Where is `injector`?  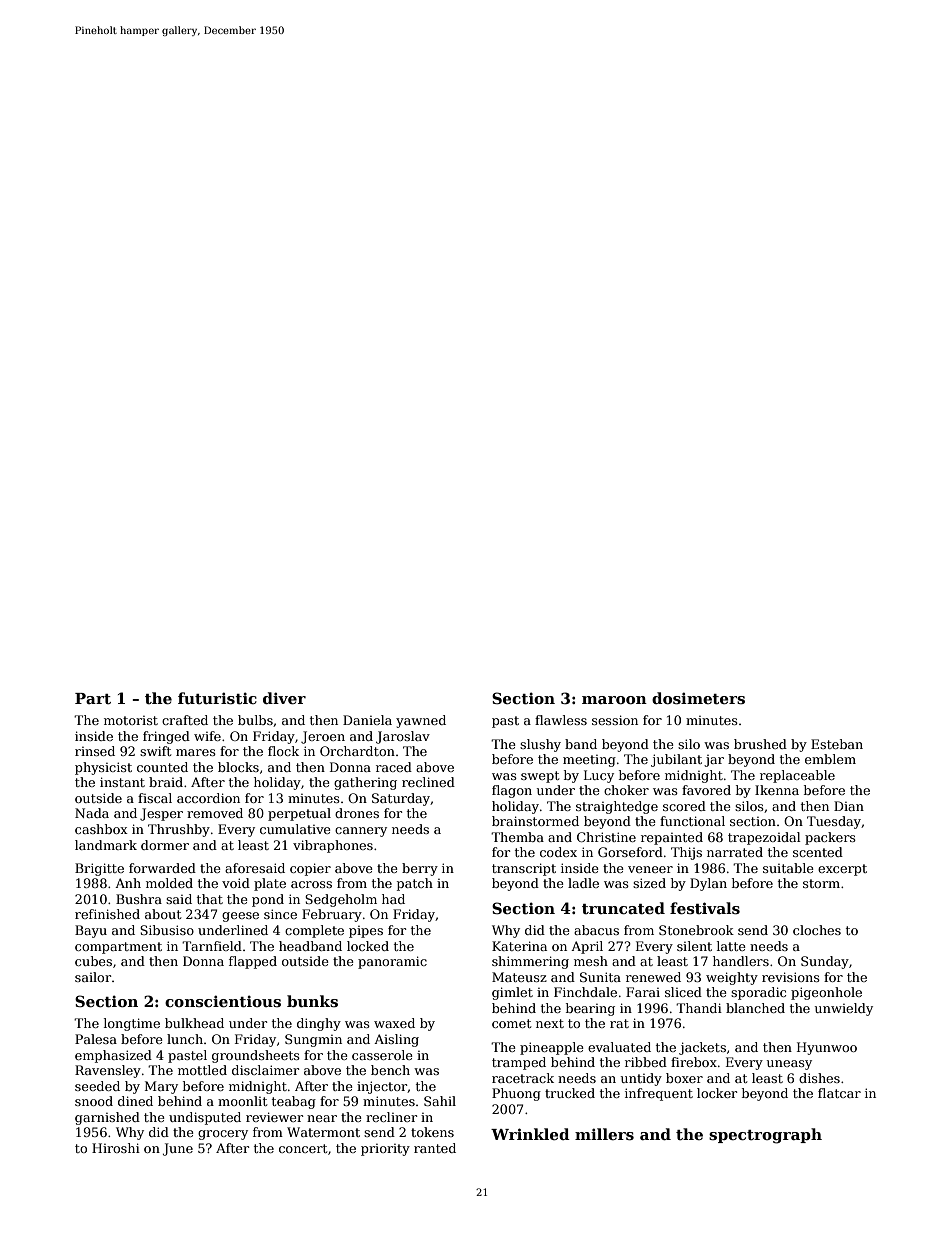 injector is located at coordinates (382, 1087).
